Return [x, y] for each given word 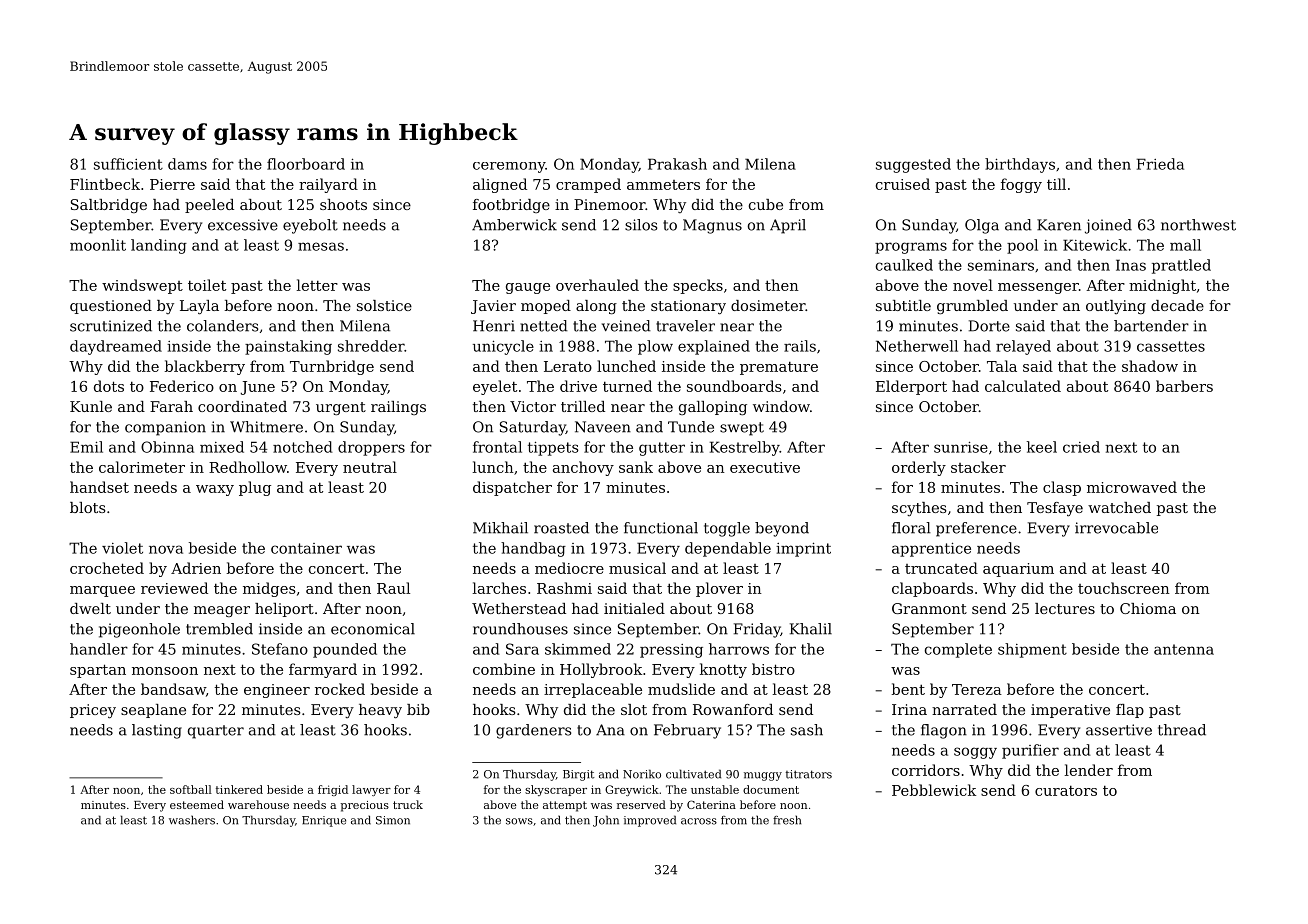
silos [641, 225]
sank [636, 467]
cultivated [693, 774]
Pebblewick [934, 790]
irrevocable [1116, 528]
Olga [982, 226]
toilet [207, 285]
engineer [277, 691]
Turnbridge [332, 367]
